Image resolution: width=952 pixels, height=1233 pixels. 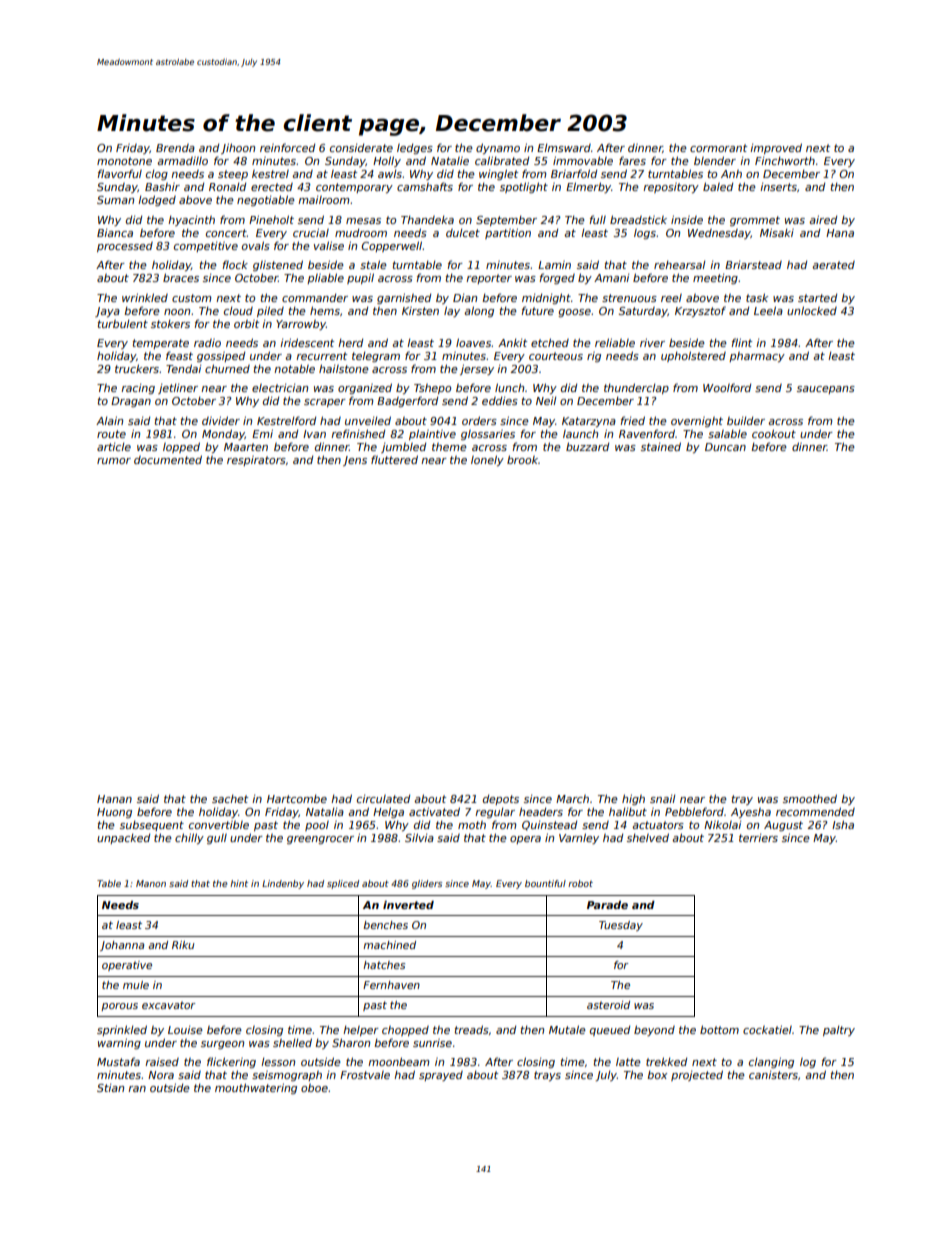 I want to click on Krzysztof, so click(x=700, y=311).
